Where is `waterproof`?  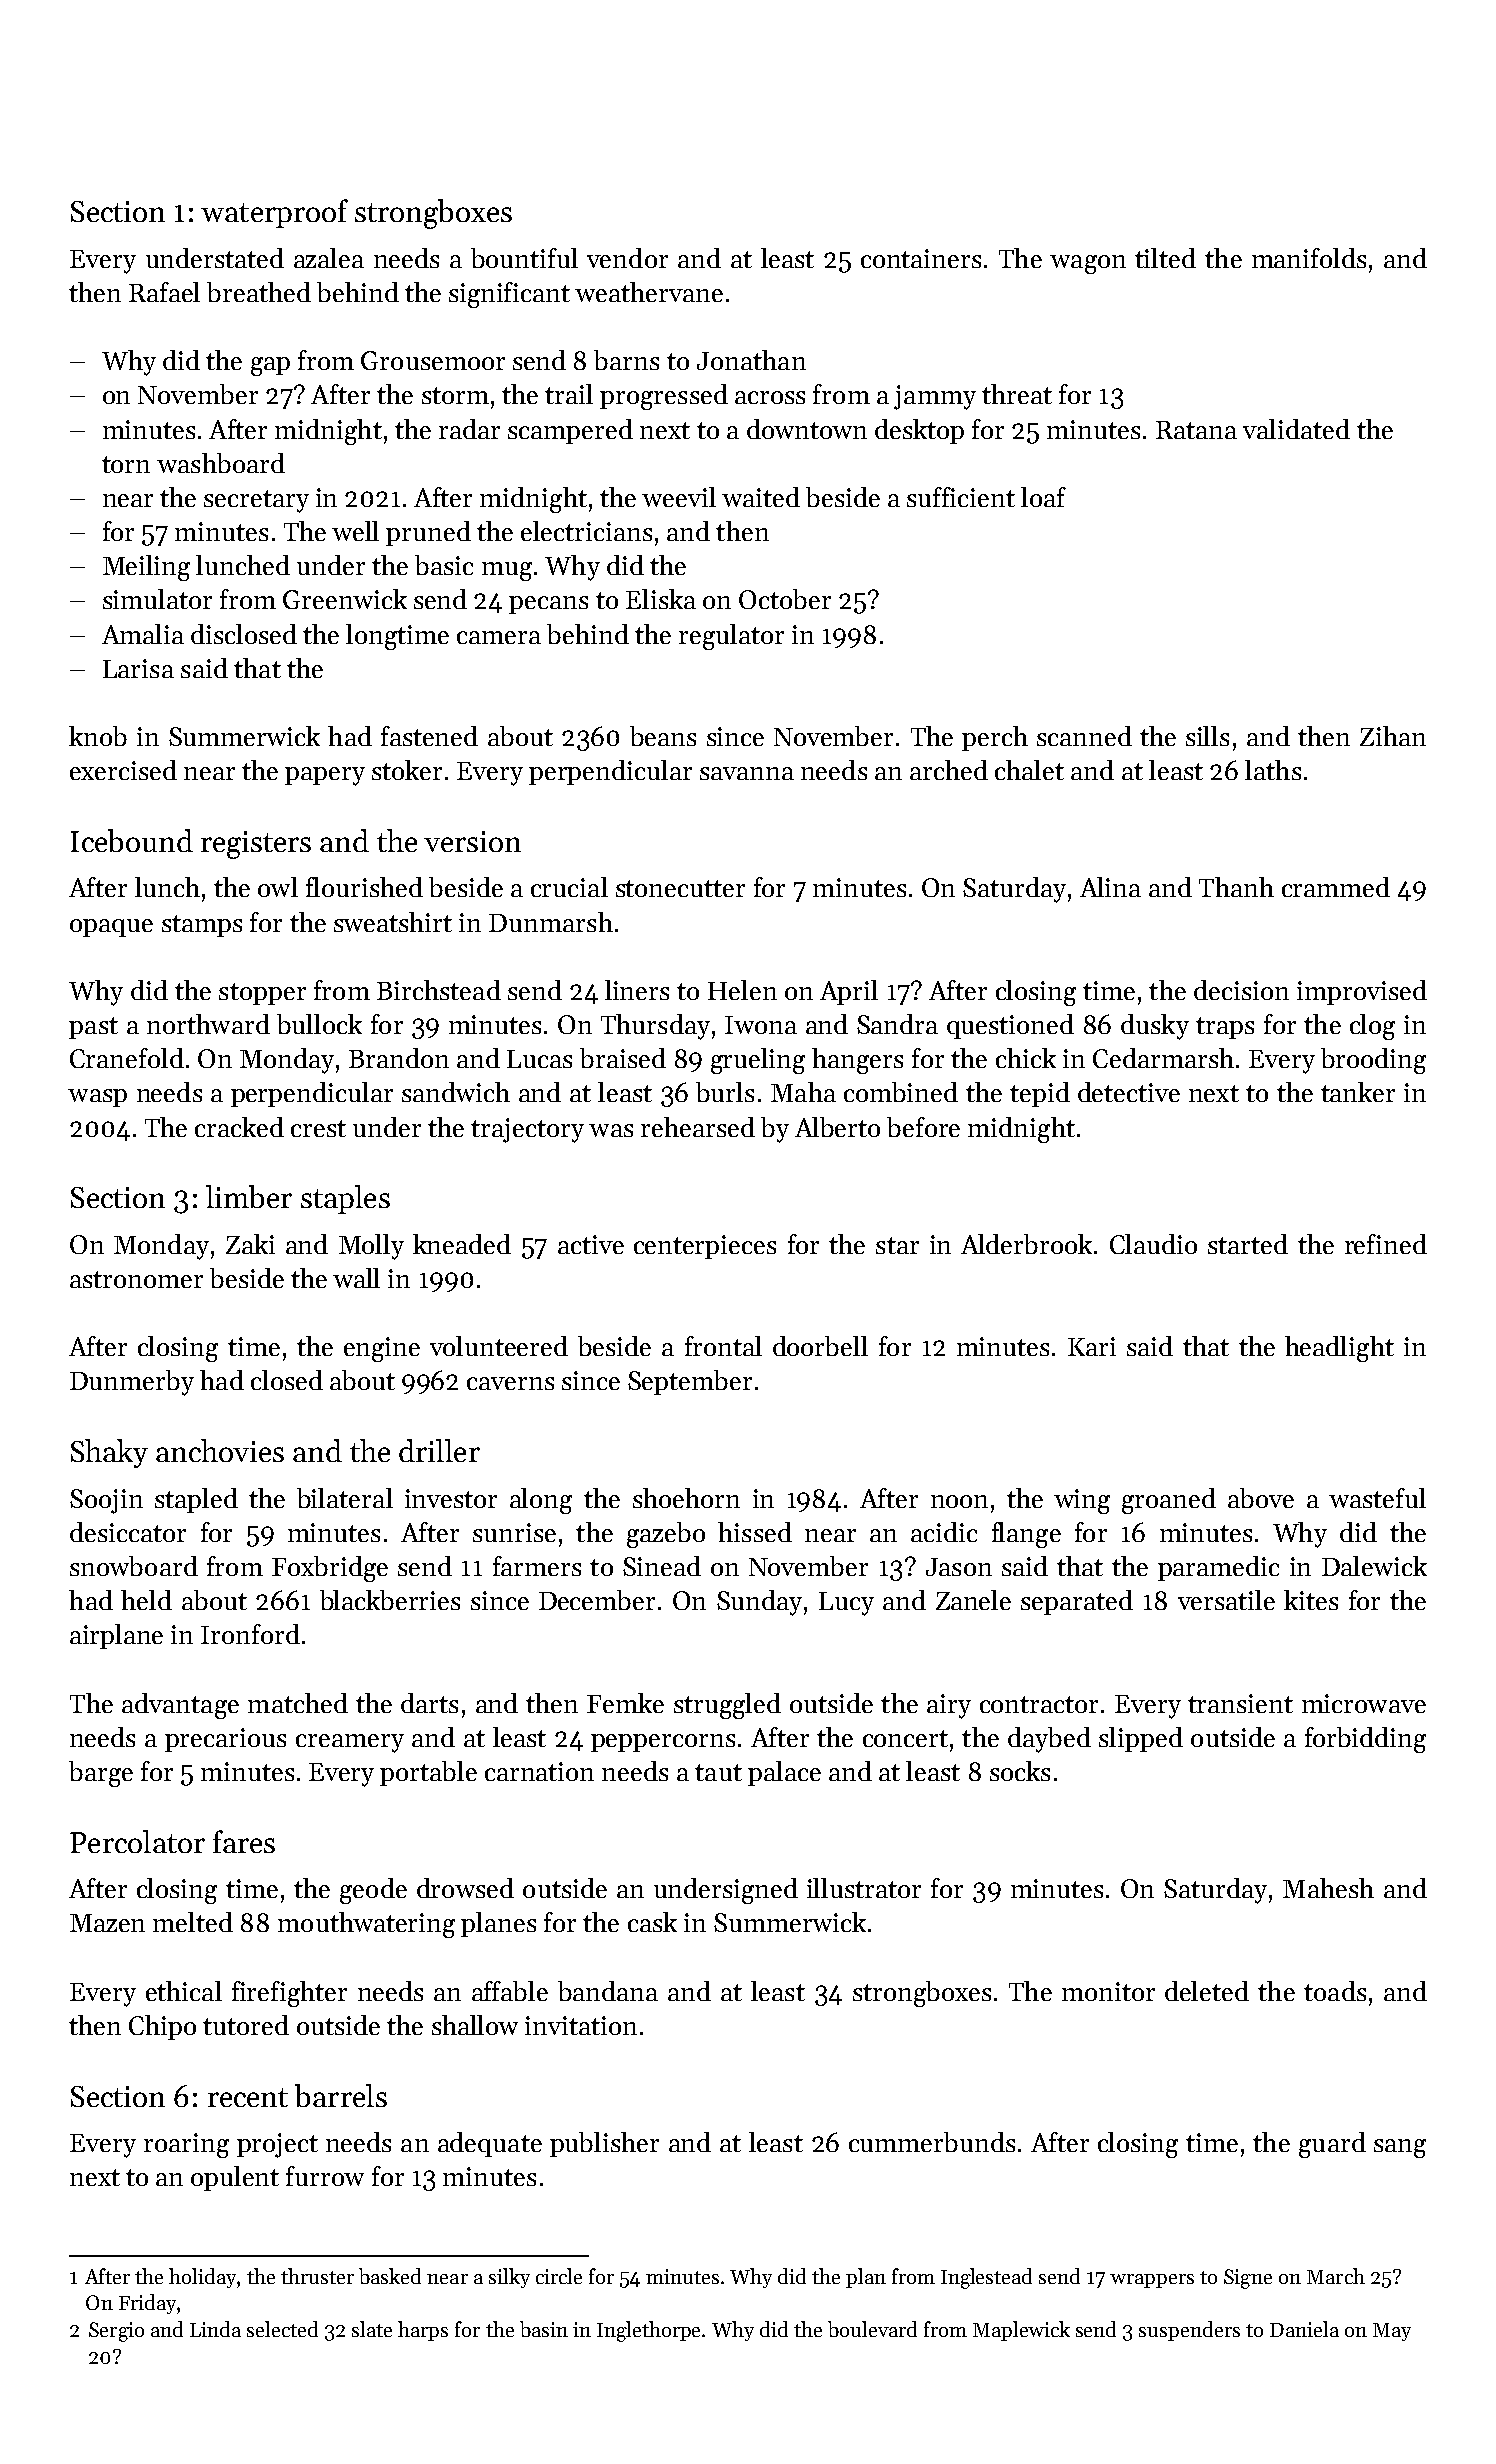 waterproof is located at coordinates (274, 213).
